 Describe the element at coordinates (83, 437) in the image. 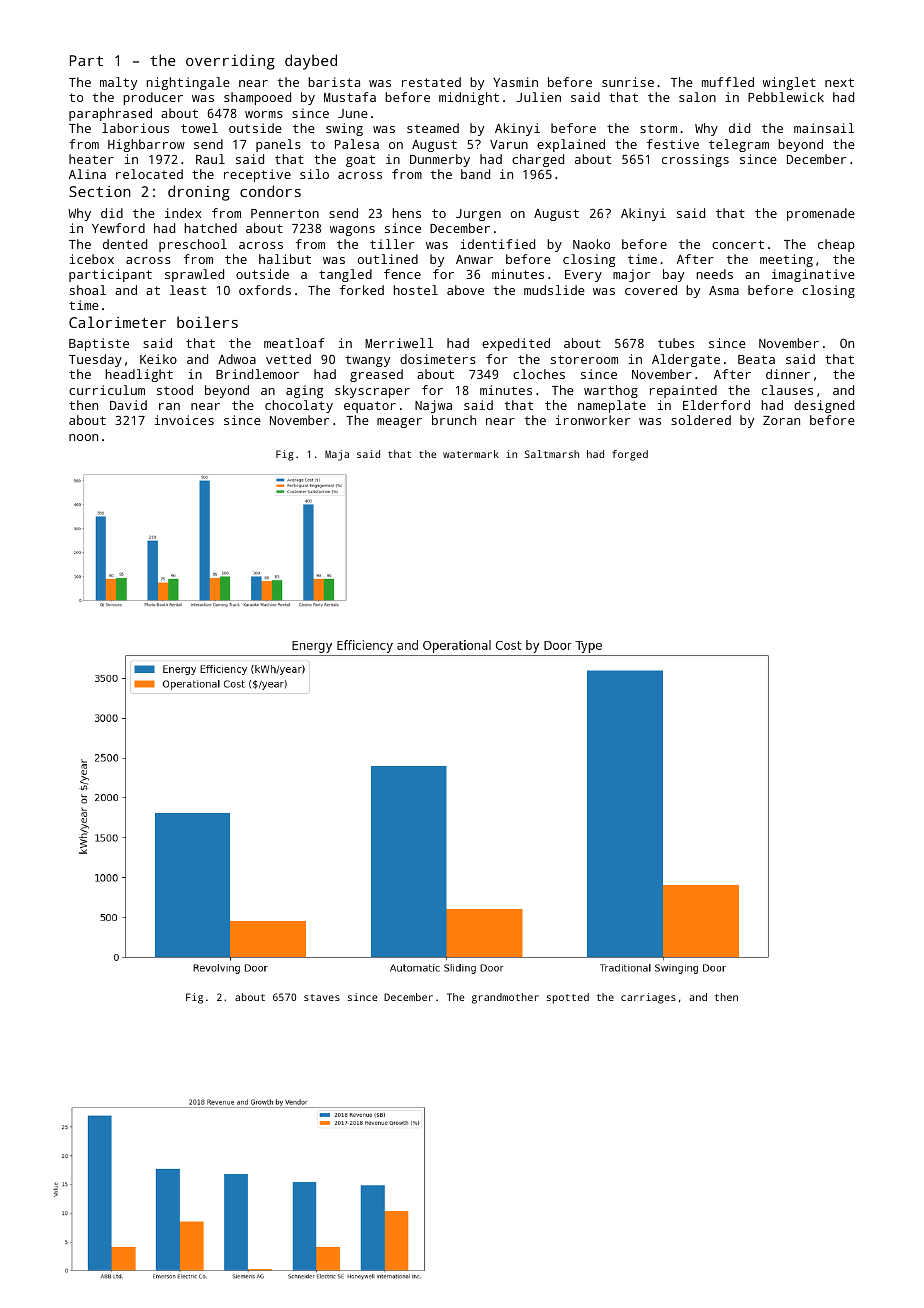

I see `noon` at that location.
